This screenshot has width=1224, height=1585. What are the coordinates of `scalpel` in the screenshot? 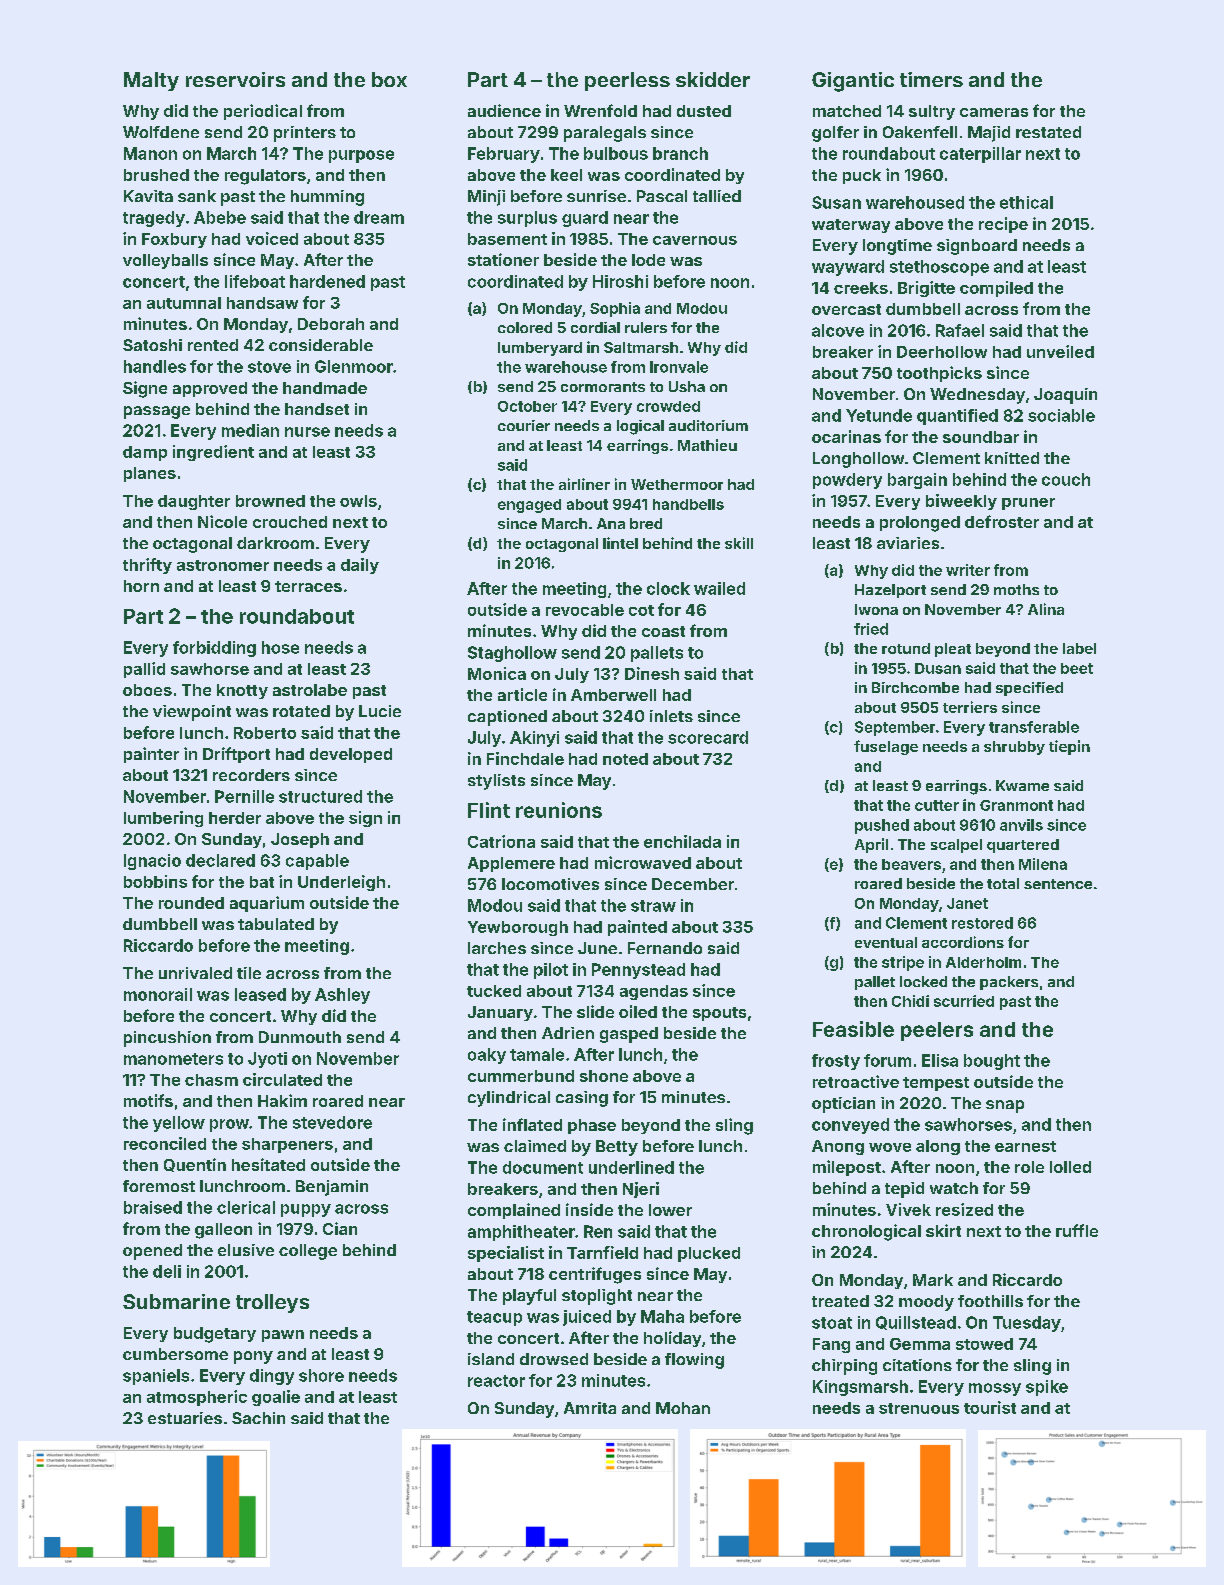 It's located at (956, 846).
